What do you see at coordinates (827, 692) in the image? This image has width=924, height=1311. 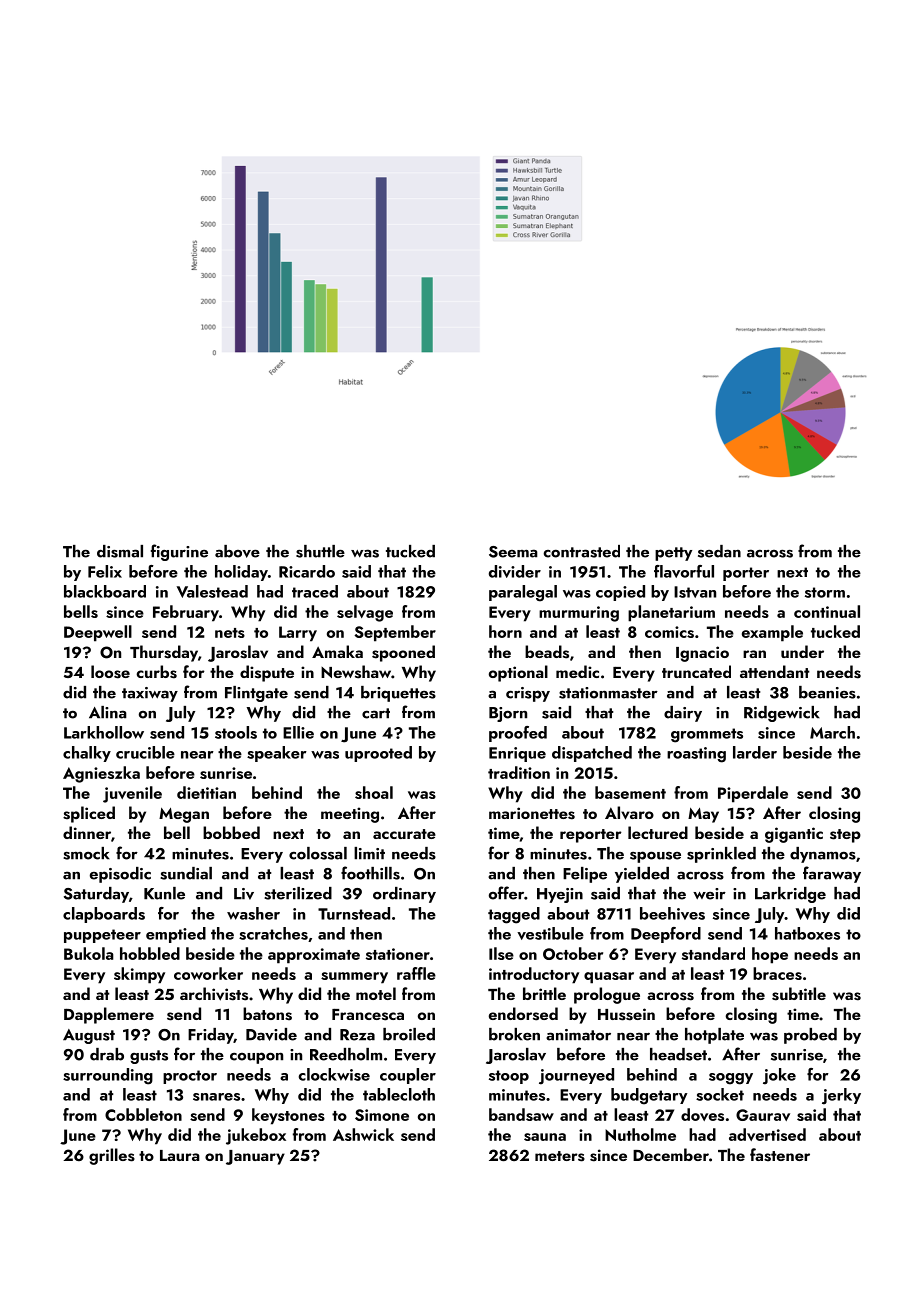 I see `beanies` at bounding box center [827, 692].
